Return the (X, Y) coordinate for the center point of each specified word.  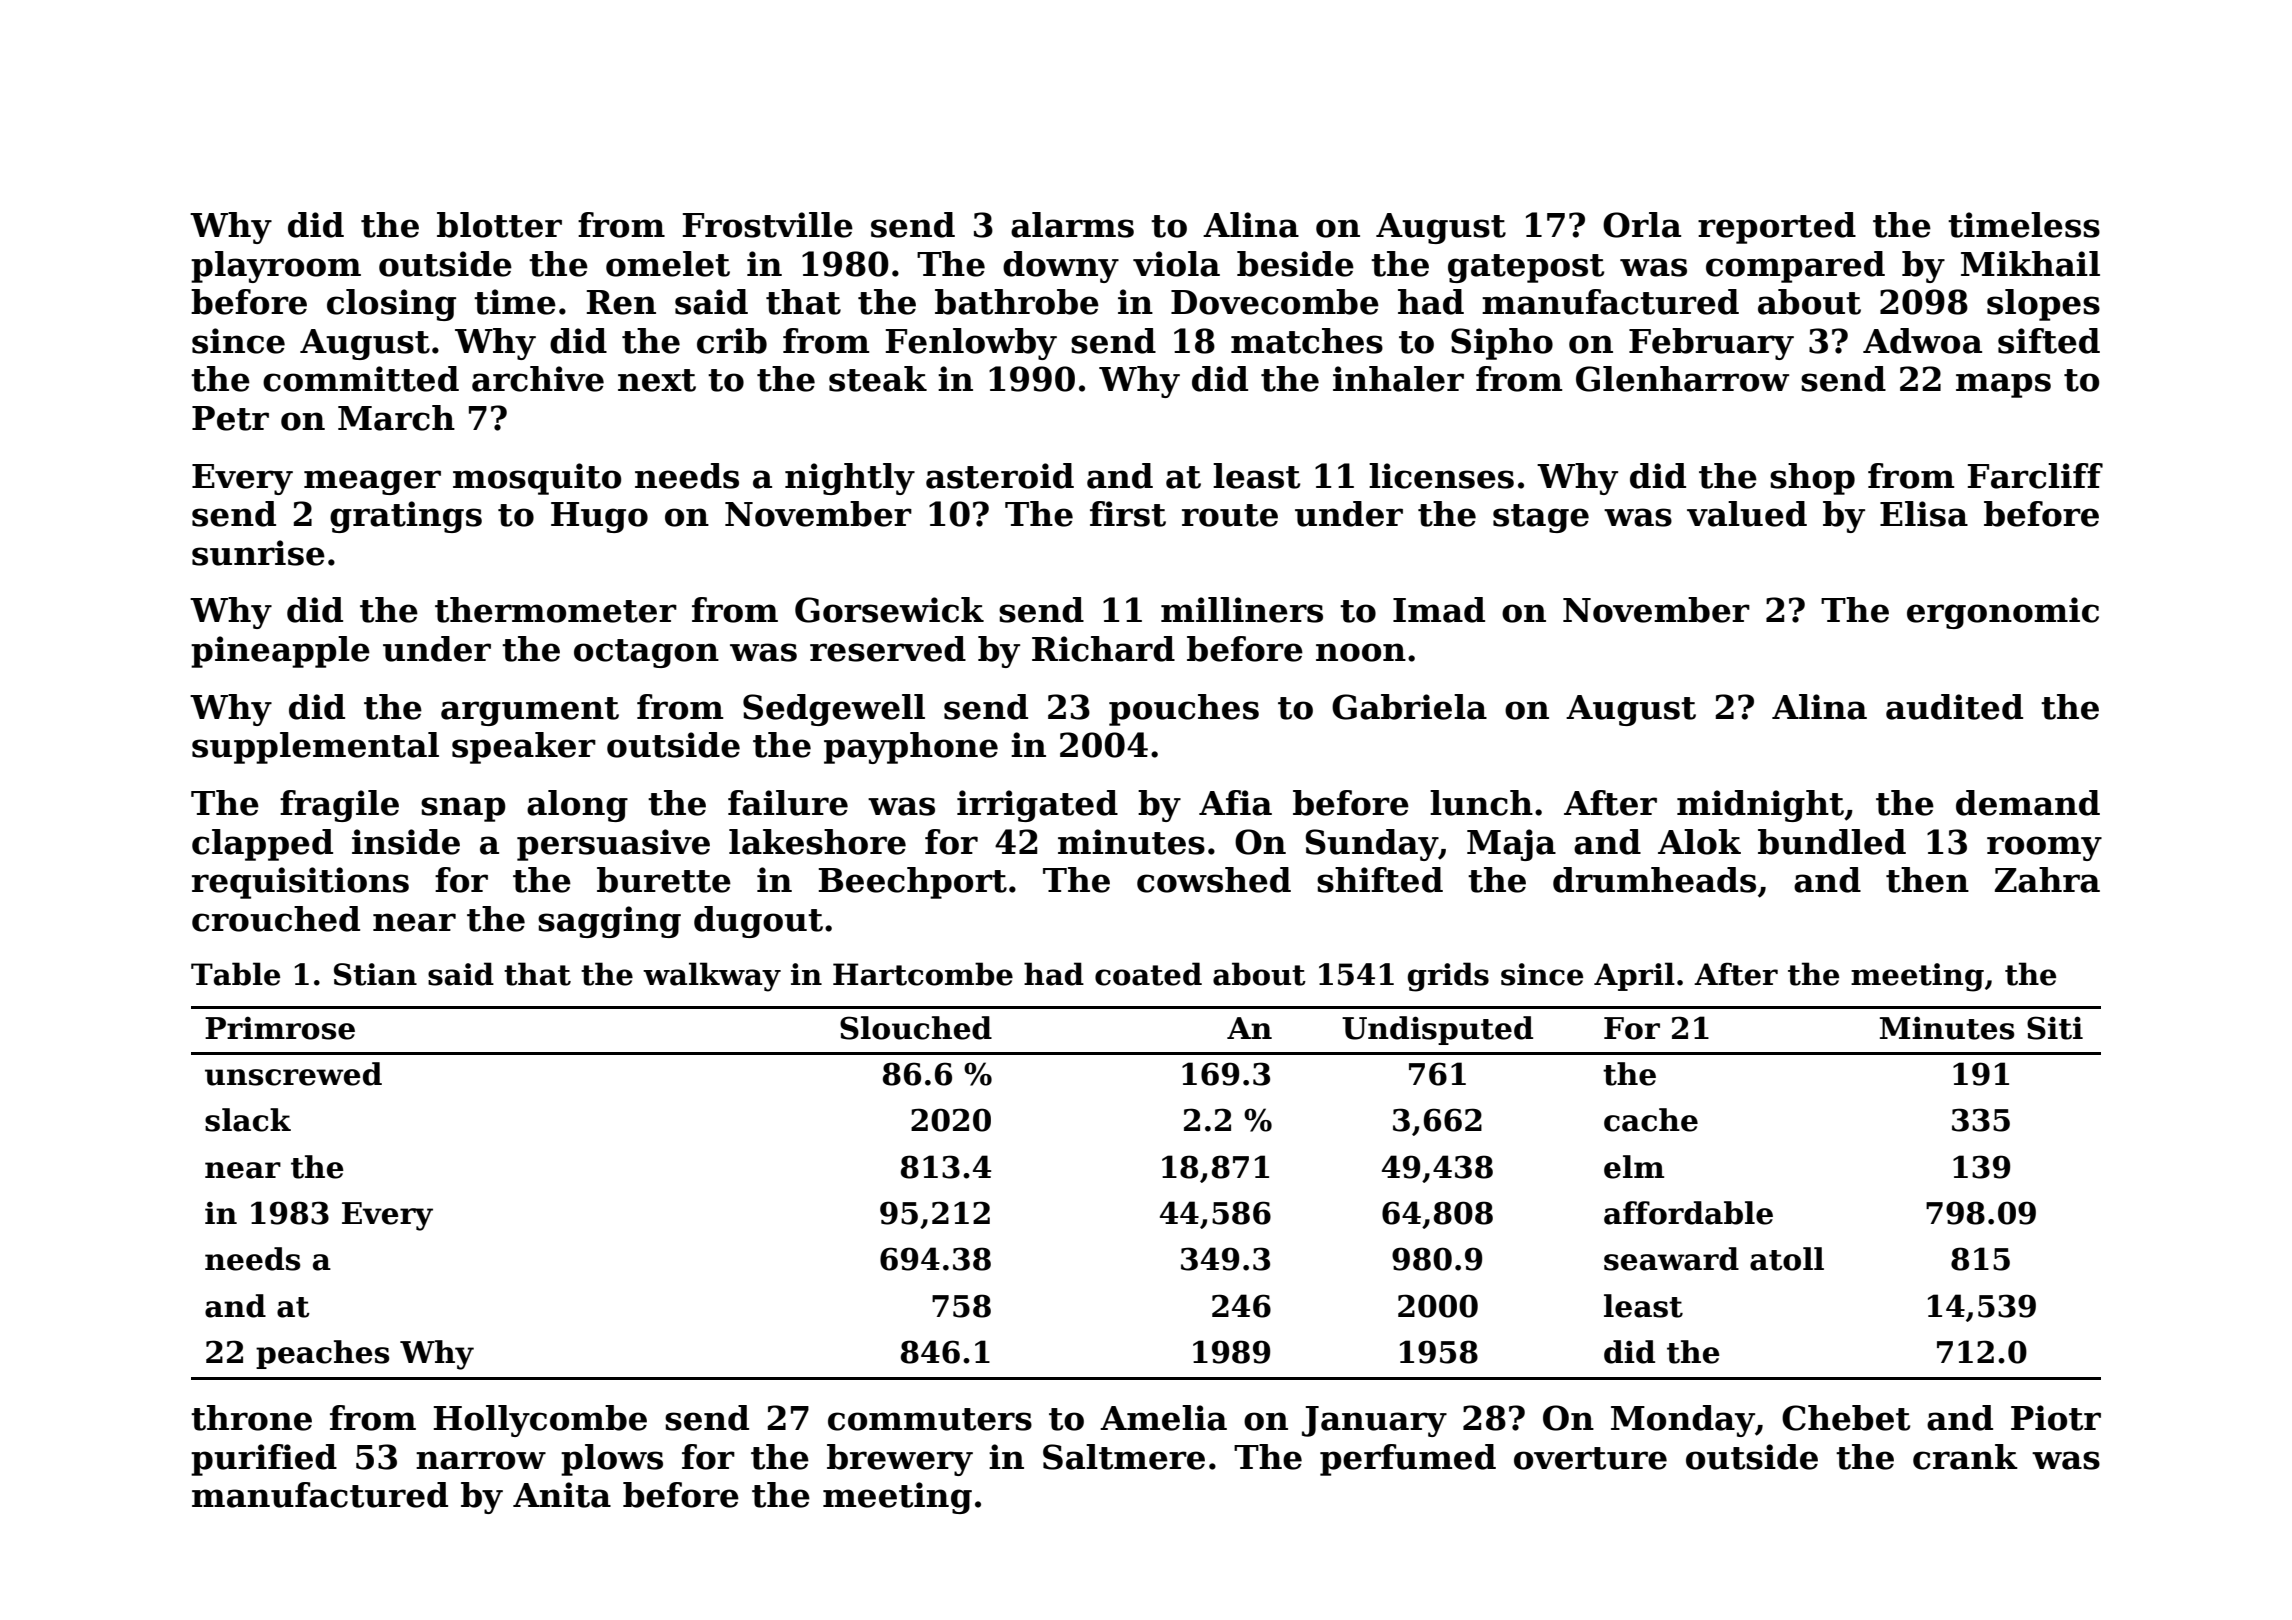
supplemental (315, 748)
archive (538, 379)
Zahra (2047, 880)
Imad (1439, 610)
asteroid (1000, 476)
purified (264, 1460)
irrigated (1037, 806)
